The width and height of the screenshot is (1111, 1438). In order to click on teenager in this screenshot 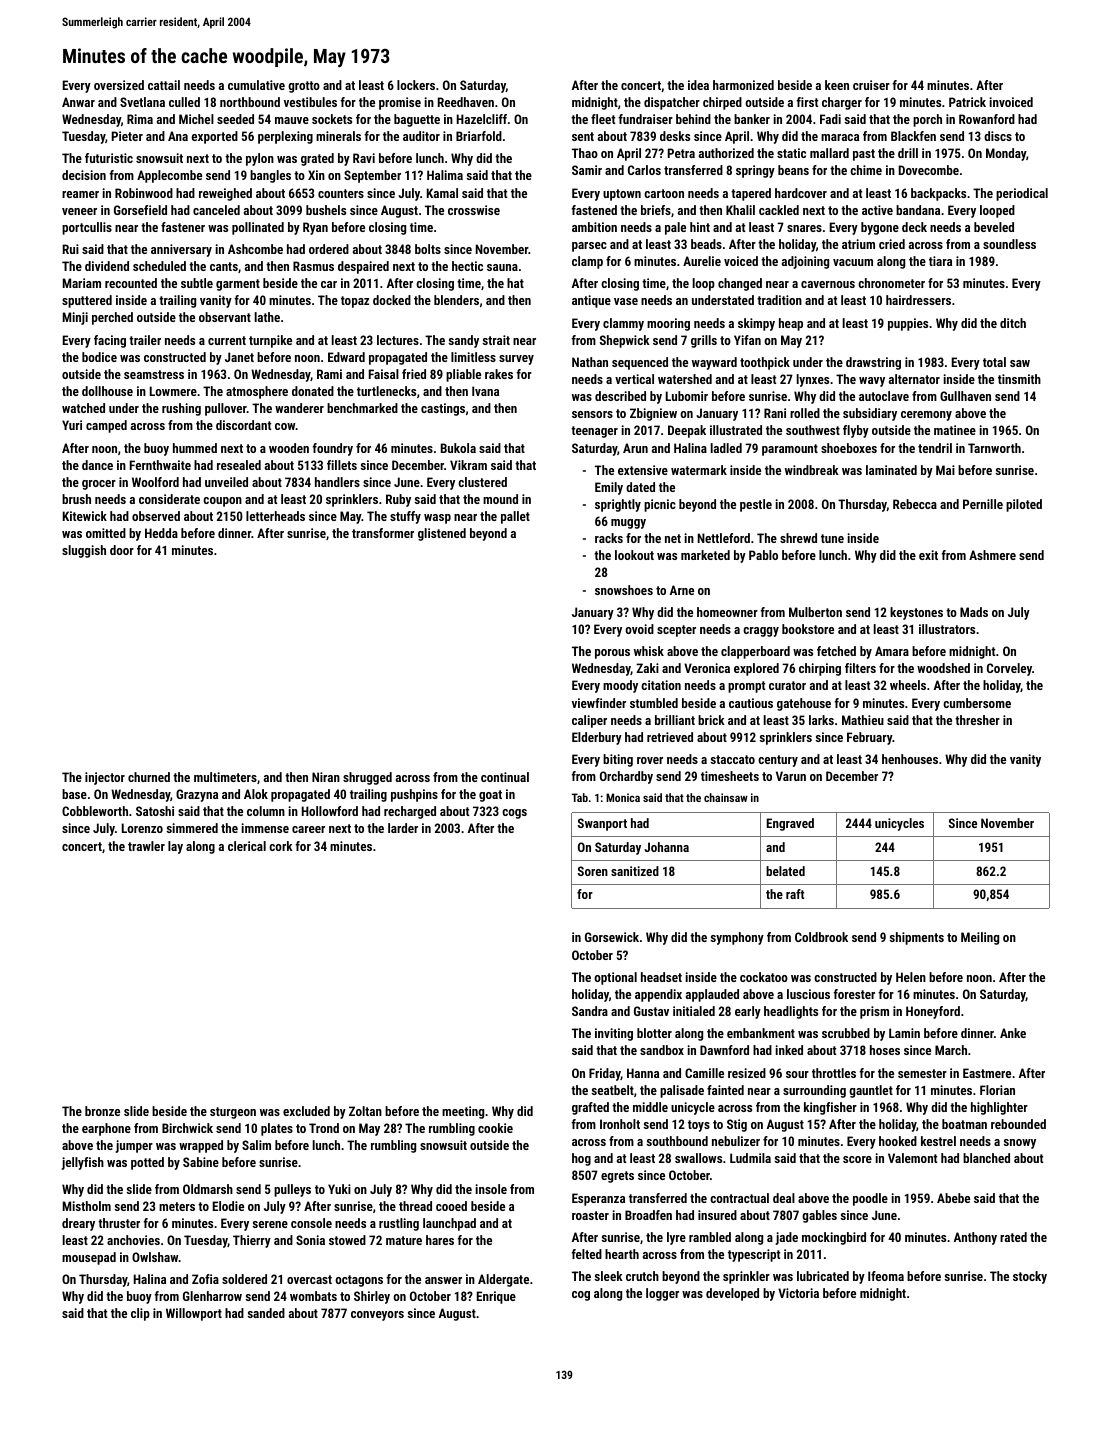, I will do `click(594, 432)`.
